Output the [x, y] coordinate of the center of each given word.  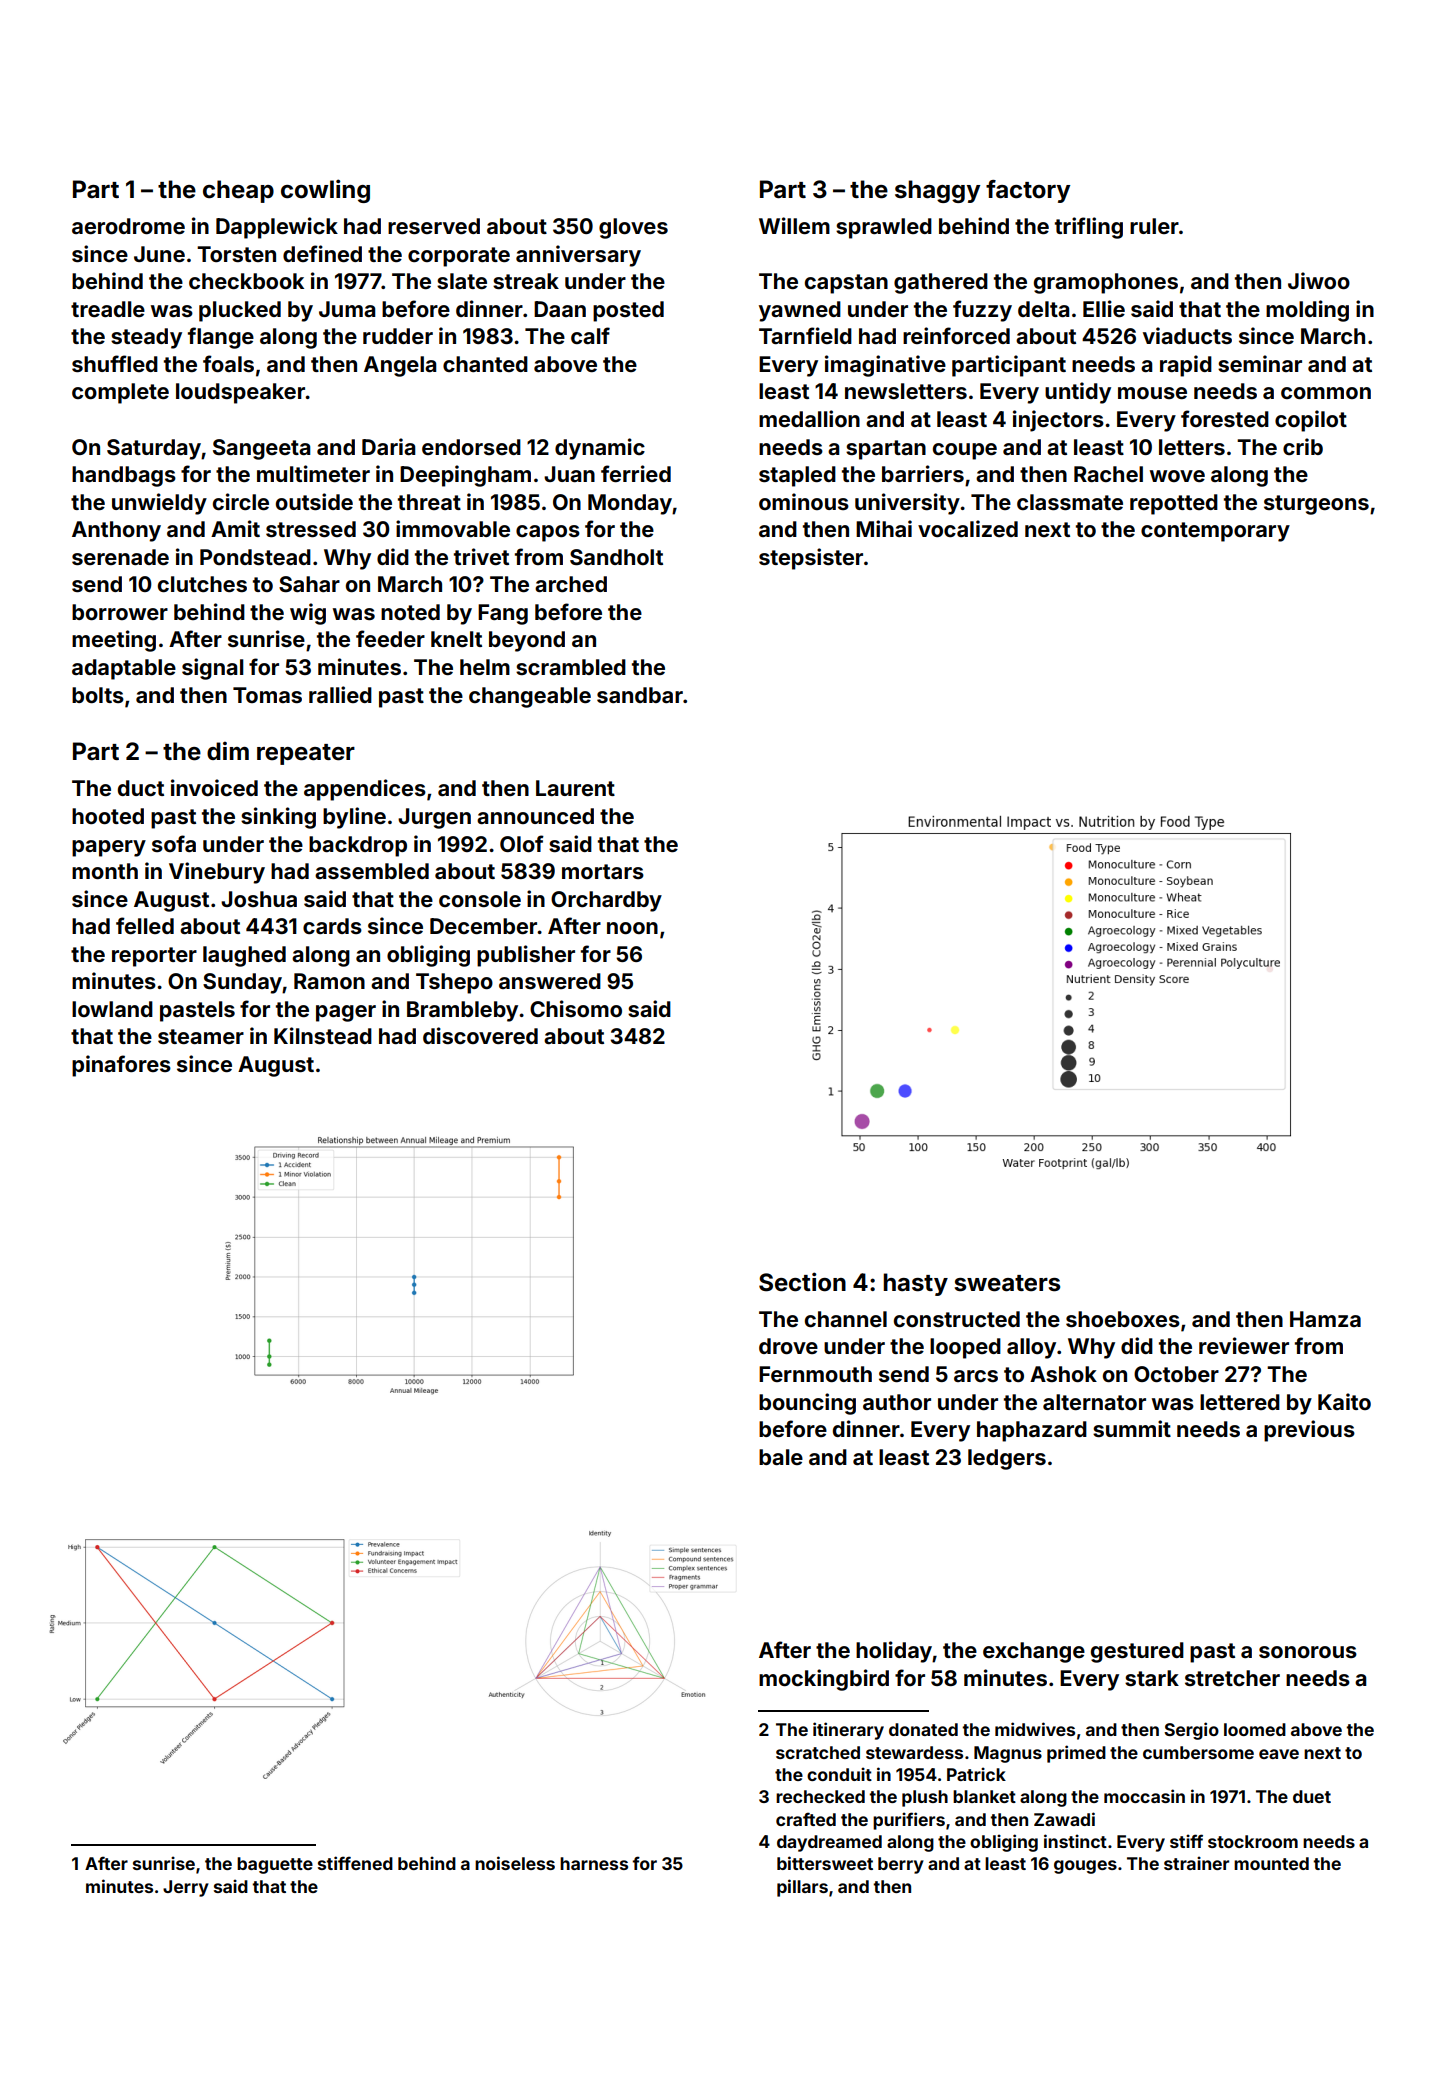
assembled [372, 871]
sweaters [1007, 1283]
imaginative [885, 366]
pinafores [121, 1066]
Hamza [1325, 1319]
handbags [124, 476]
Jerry [186, 1888]
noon [632, 928]
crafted [806, 1819]
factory [1028, 191]
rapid [1186, 366]
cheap [238, 191]
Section [802, 1282]
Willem [794, 225]
